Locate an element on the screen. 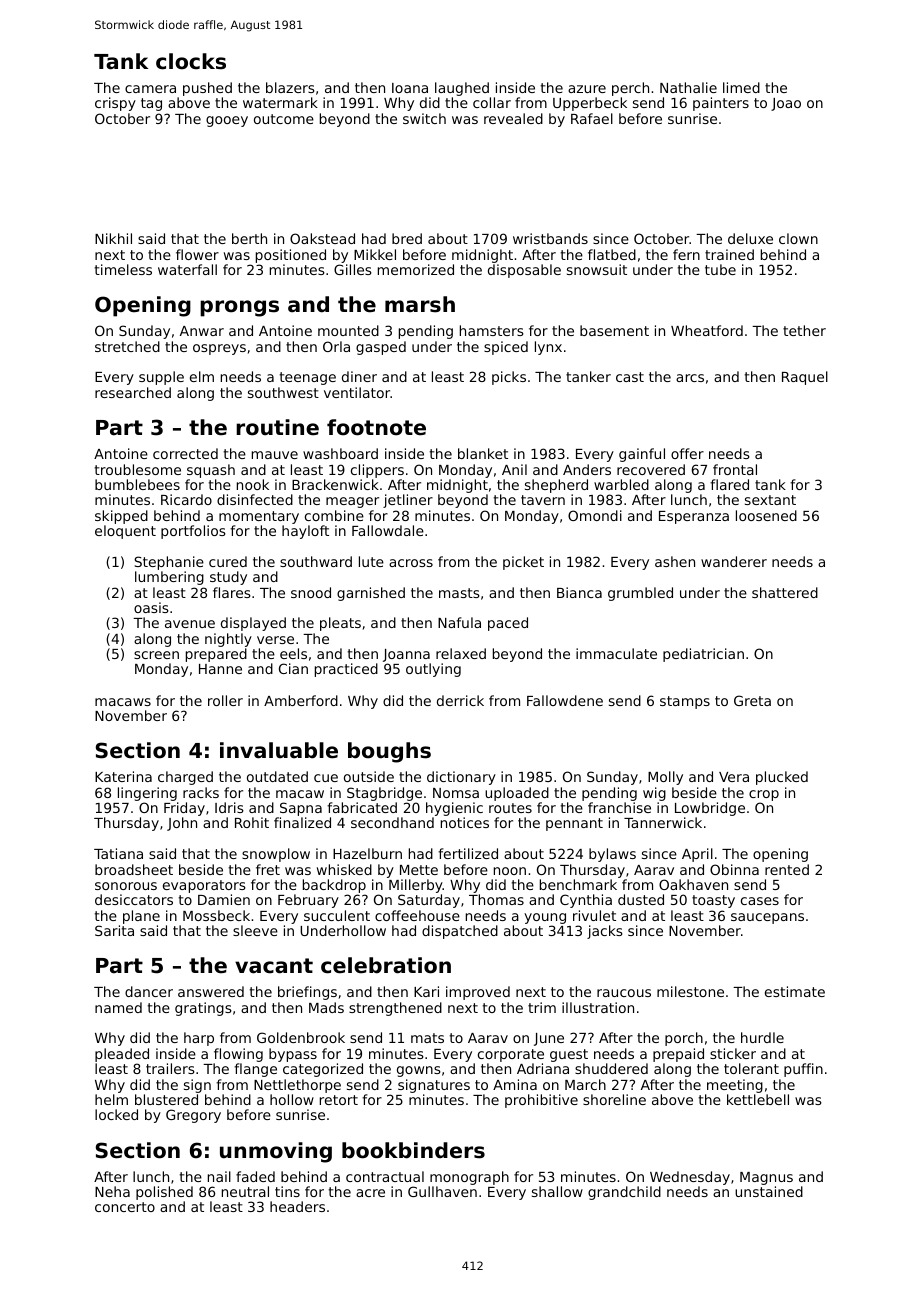 The width and height of the screenshot is (924, 1308). Rohit is located at coordinates (252, 822).
